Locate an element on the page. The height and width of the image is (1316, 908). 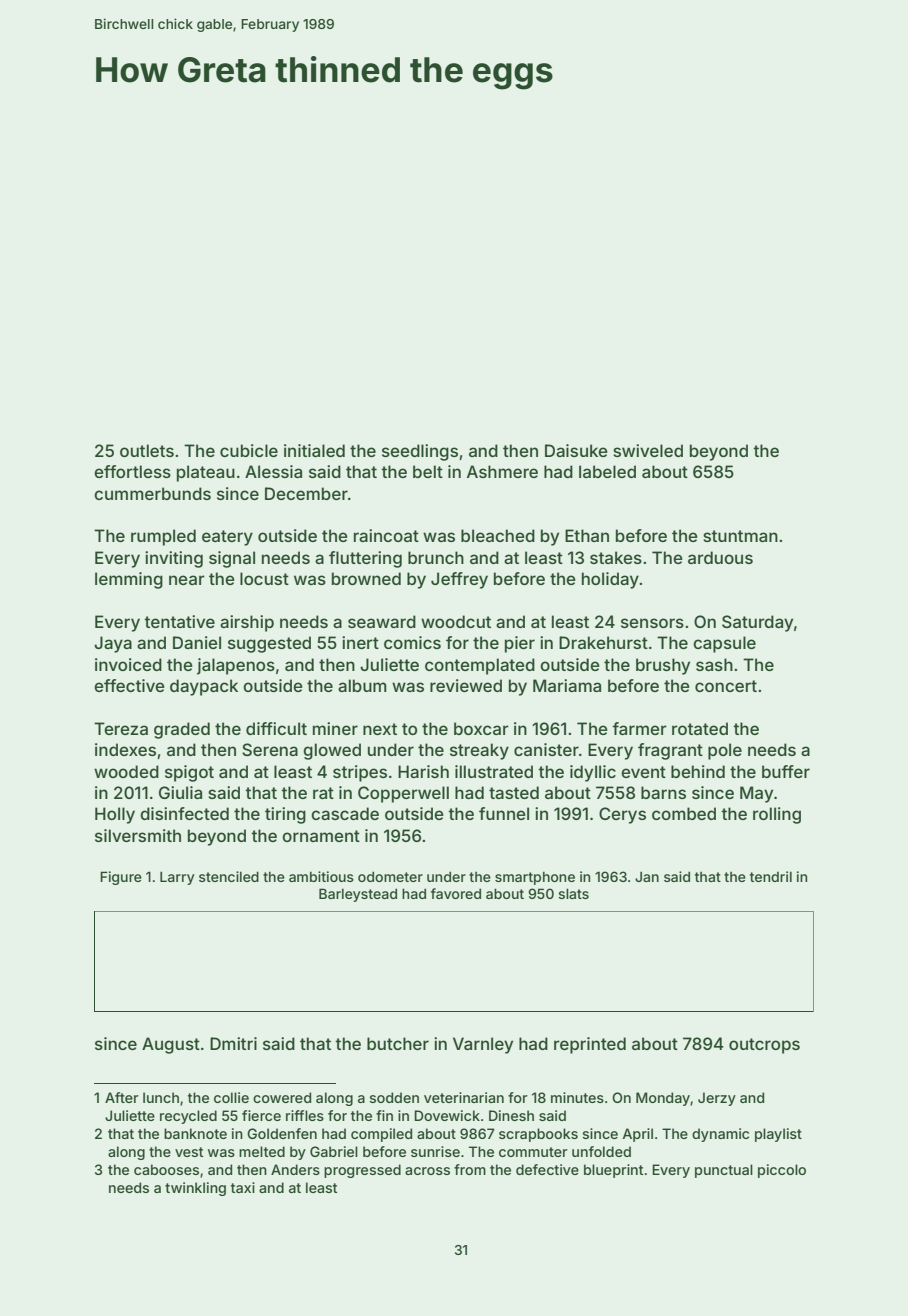
odometer is located at coordinates (390, 876).
